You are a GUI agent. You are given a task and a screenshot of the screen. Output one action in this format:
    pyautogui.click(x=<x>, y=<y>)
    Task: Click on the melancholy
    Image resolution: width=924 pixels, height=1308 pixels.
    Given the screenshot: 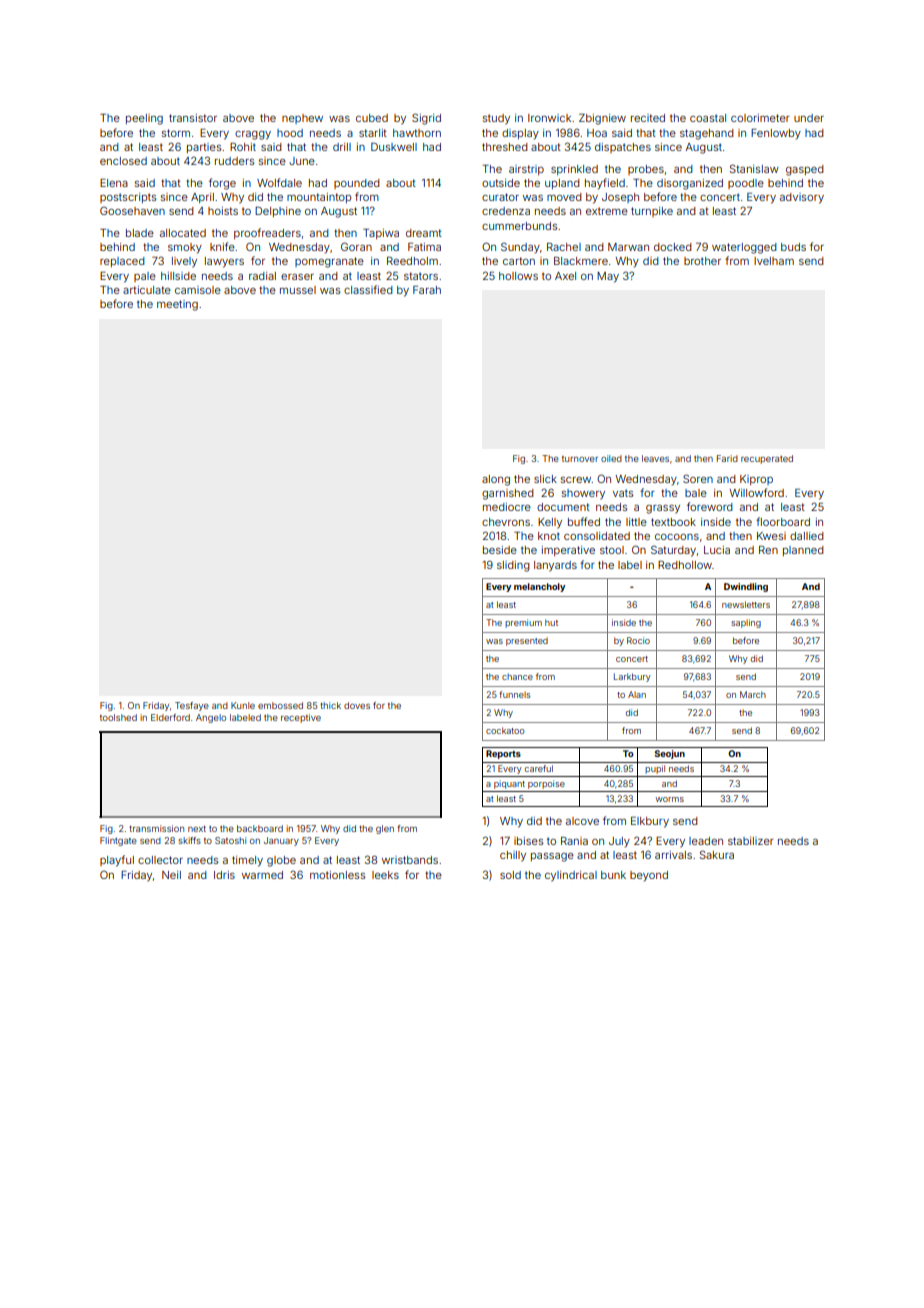 What is the action you would take?
    pyautogui.click(x=539, y=587)
